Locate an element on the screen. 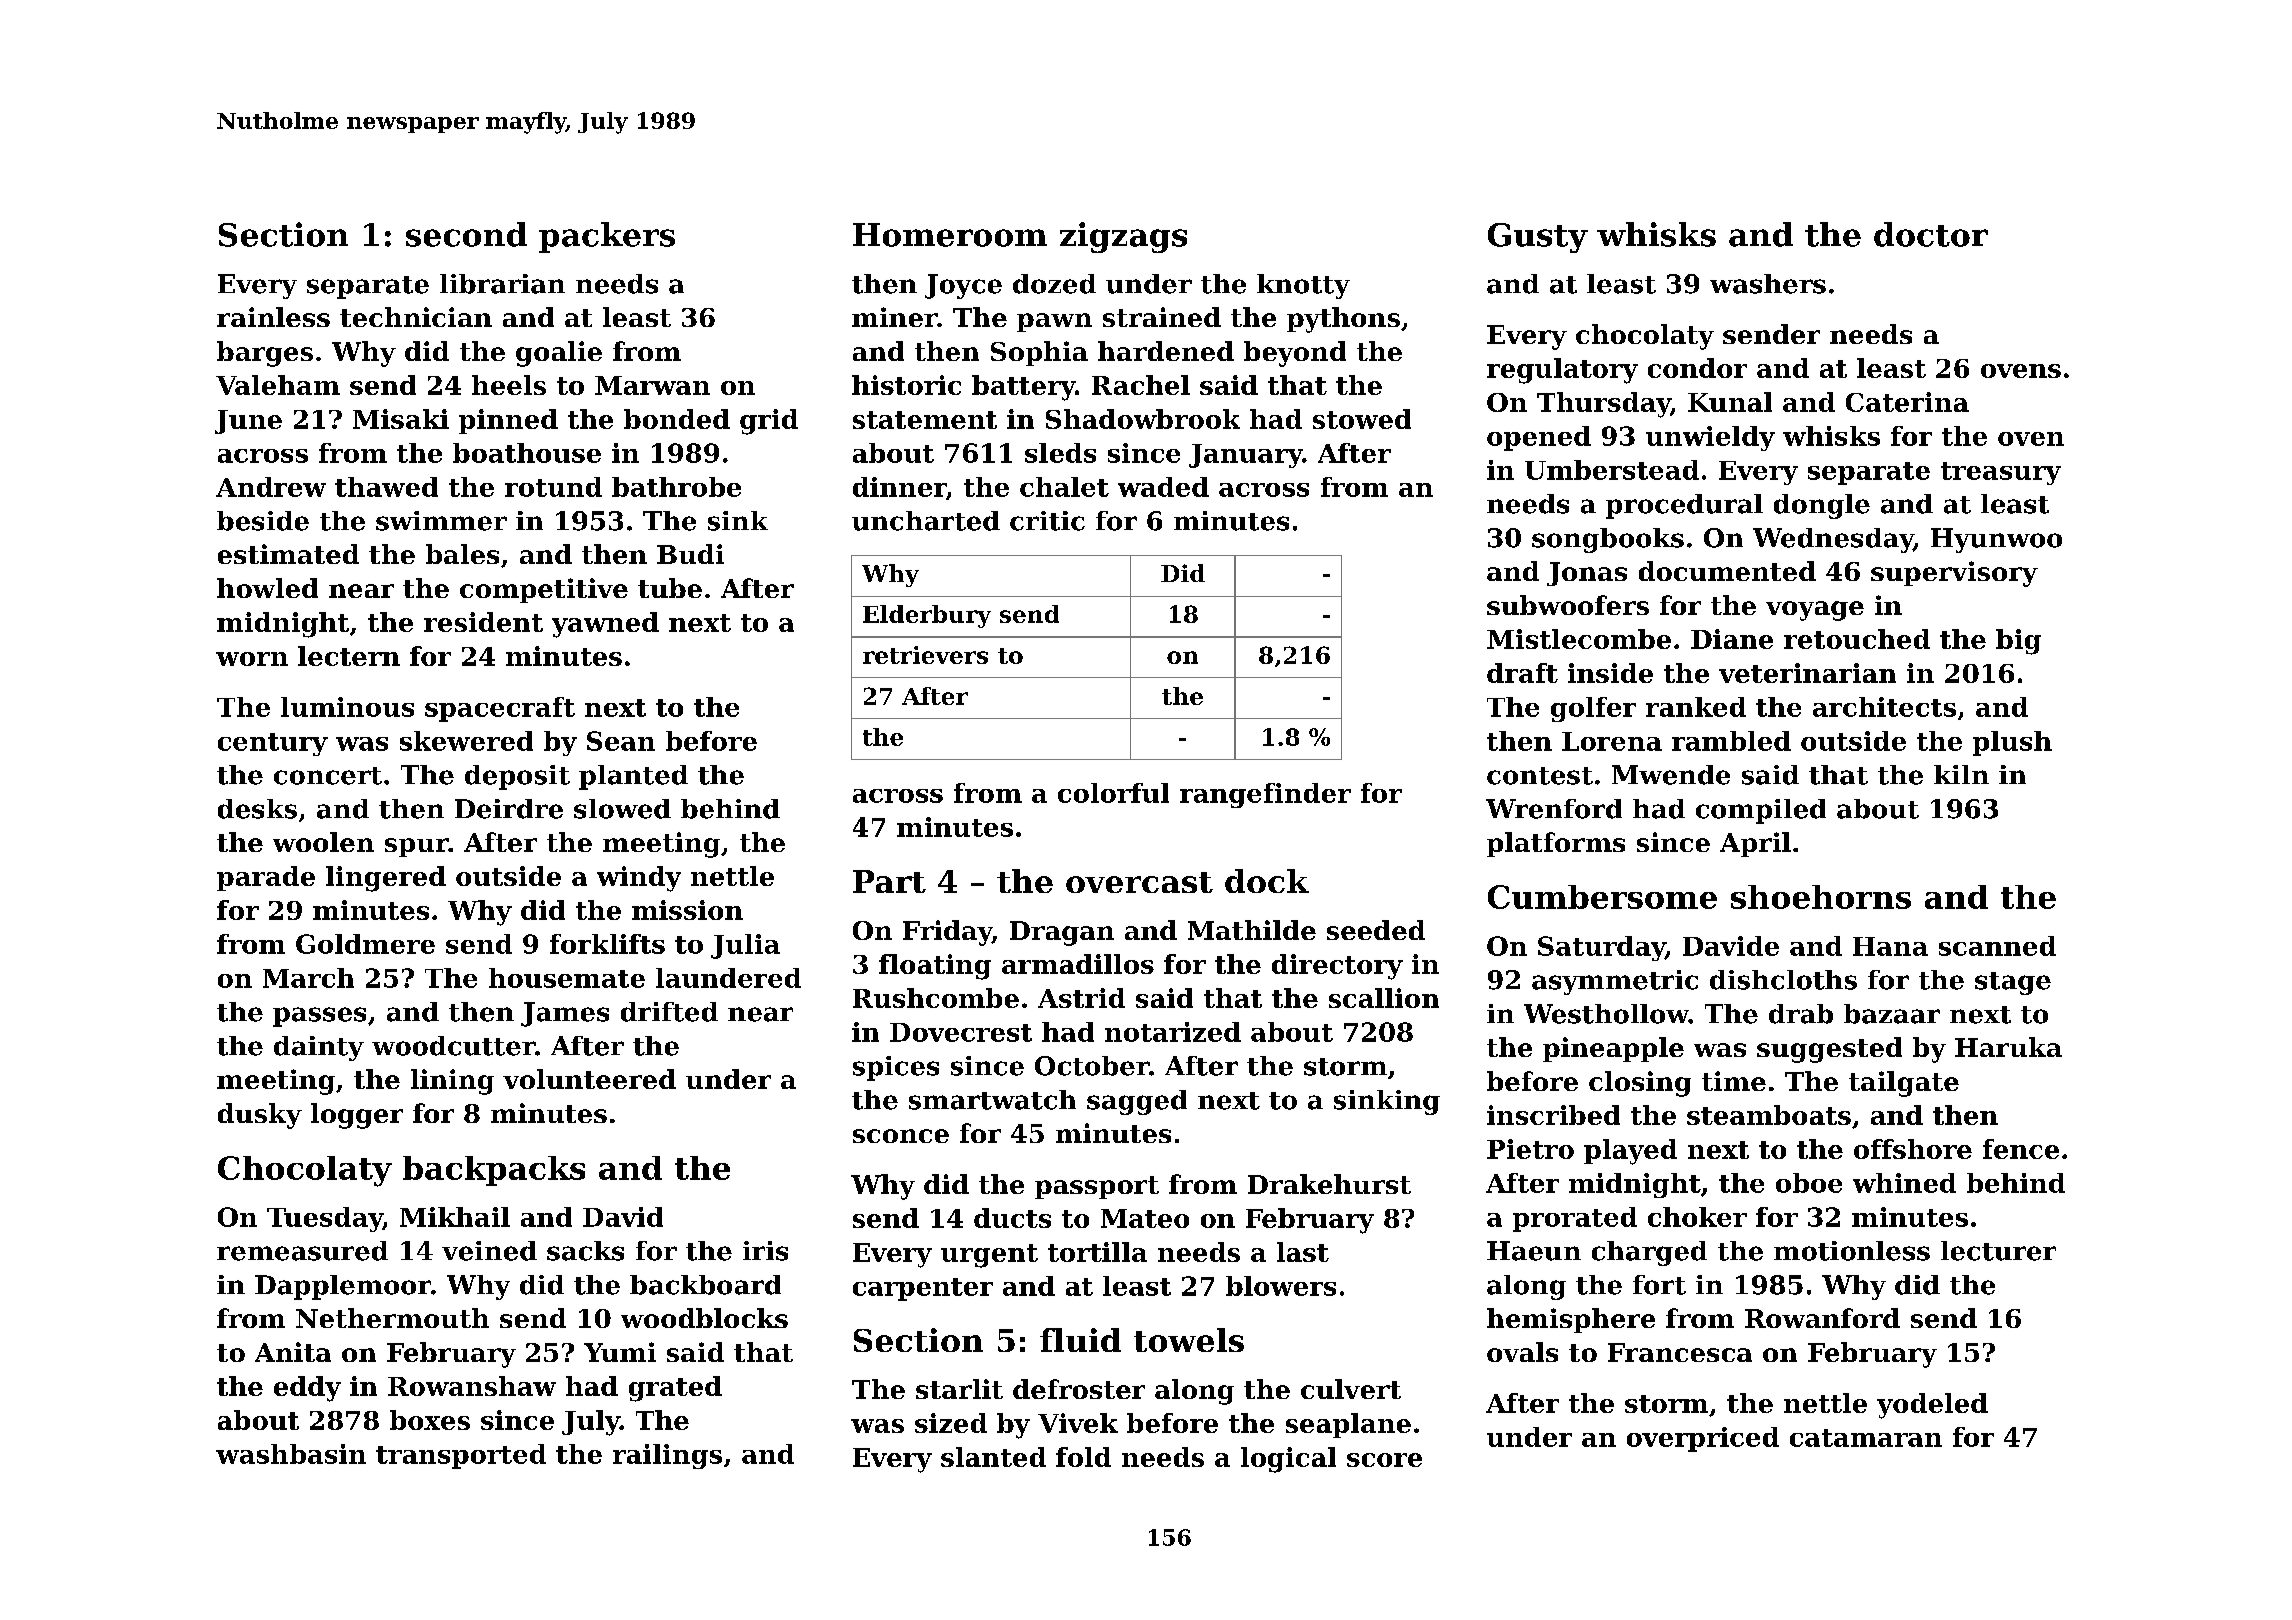  rainless is located at coordinates (273, 317).
